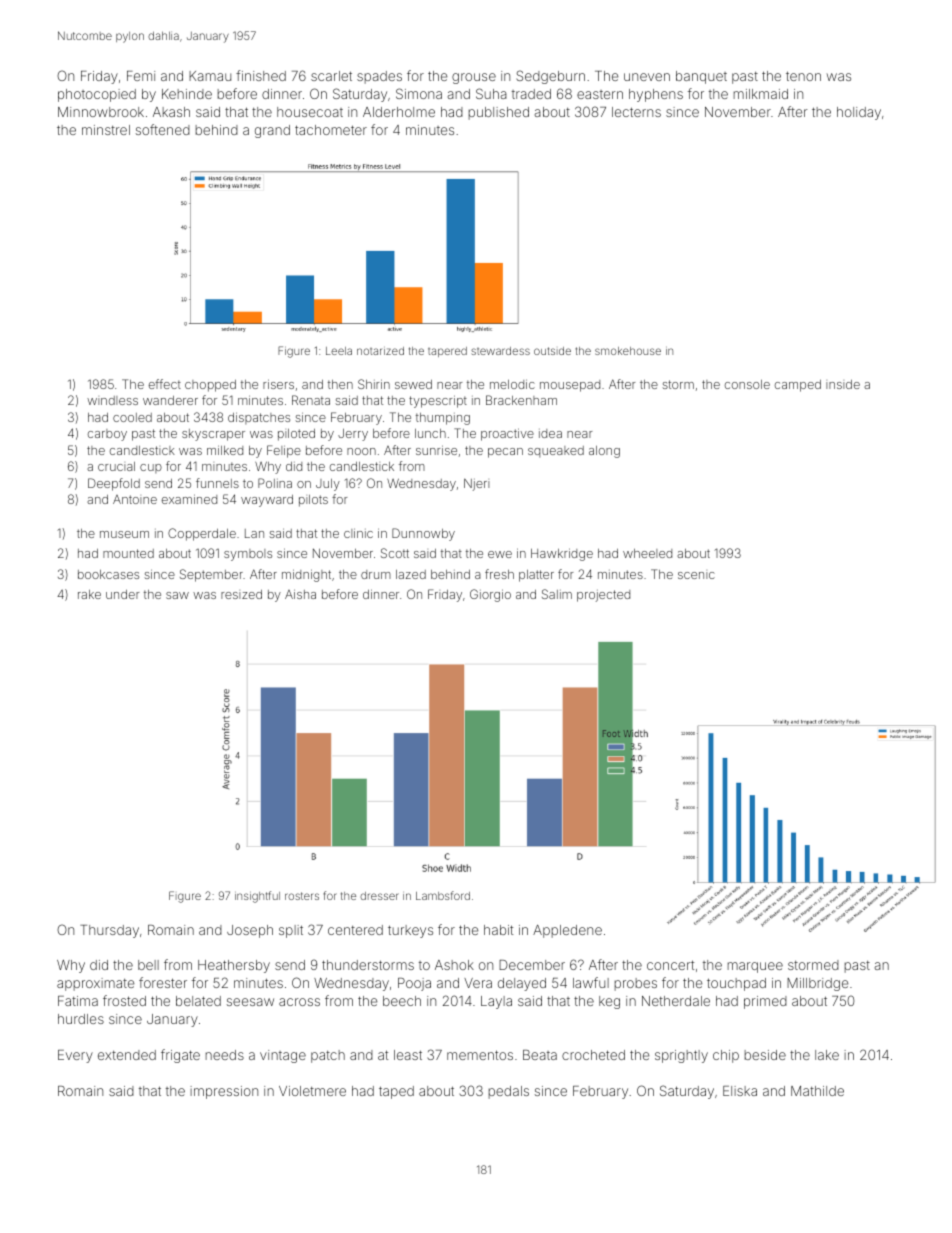 The height and width of the screenshot is (1233, 952). Describe the element at coordinates (567, 931) in the screenshot. I see `Appledene` at that location.
